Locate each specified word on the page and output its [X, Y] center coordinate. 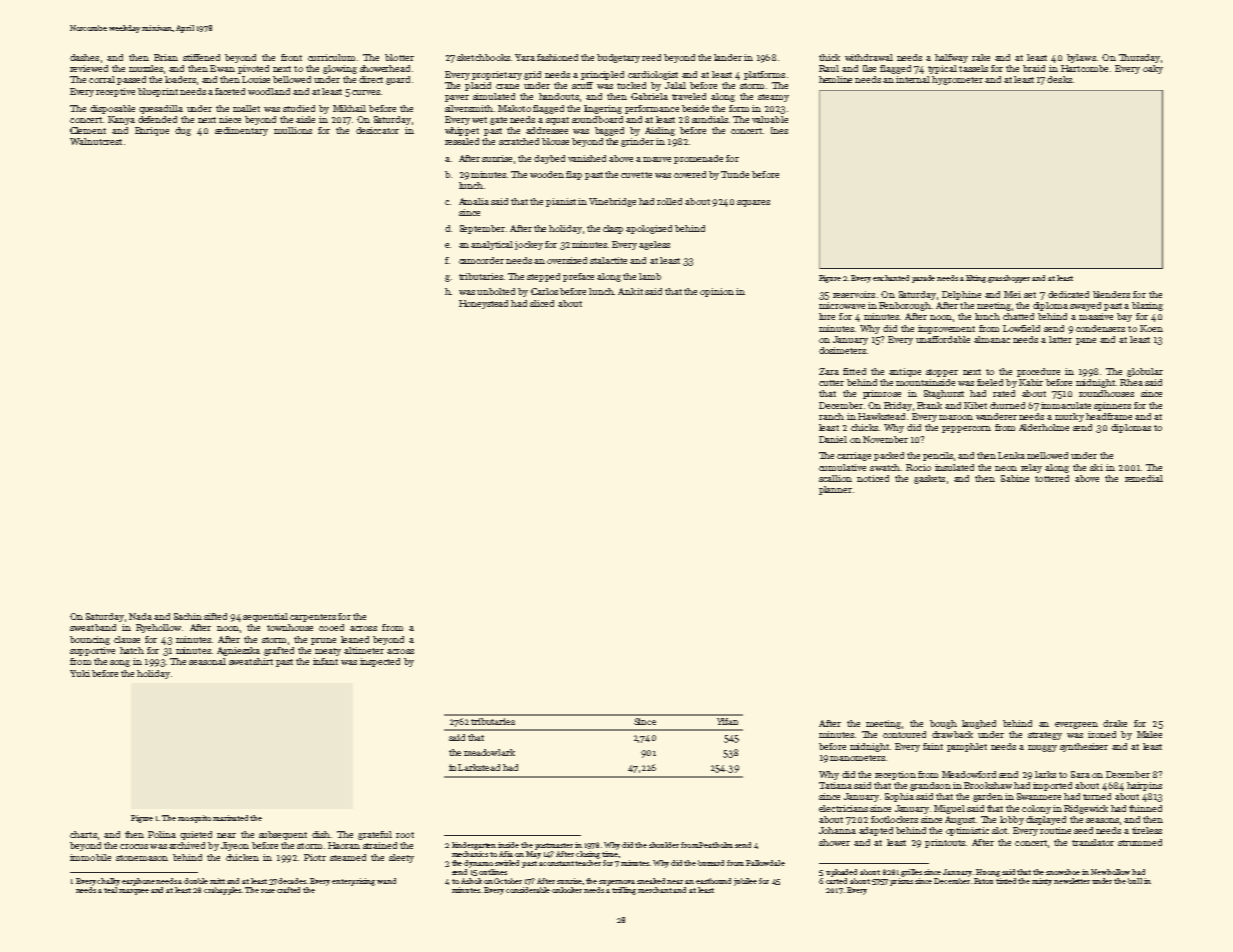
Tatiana [835, 785]
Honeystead [483, 304]
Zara [829, 371]
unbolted [496, 291]
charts [83, 834]
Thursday [1139, 58]
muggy [1042, 748]
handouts [559, 96]
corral [102, 79]
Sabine [1015, 478]
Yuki [80, 673]
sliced [542, 303]
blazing [1147, 306]
